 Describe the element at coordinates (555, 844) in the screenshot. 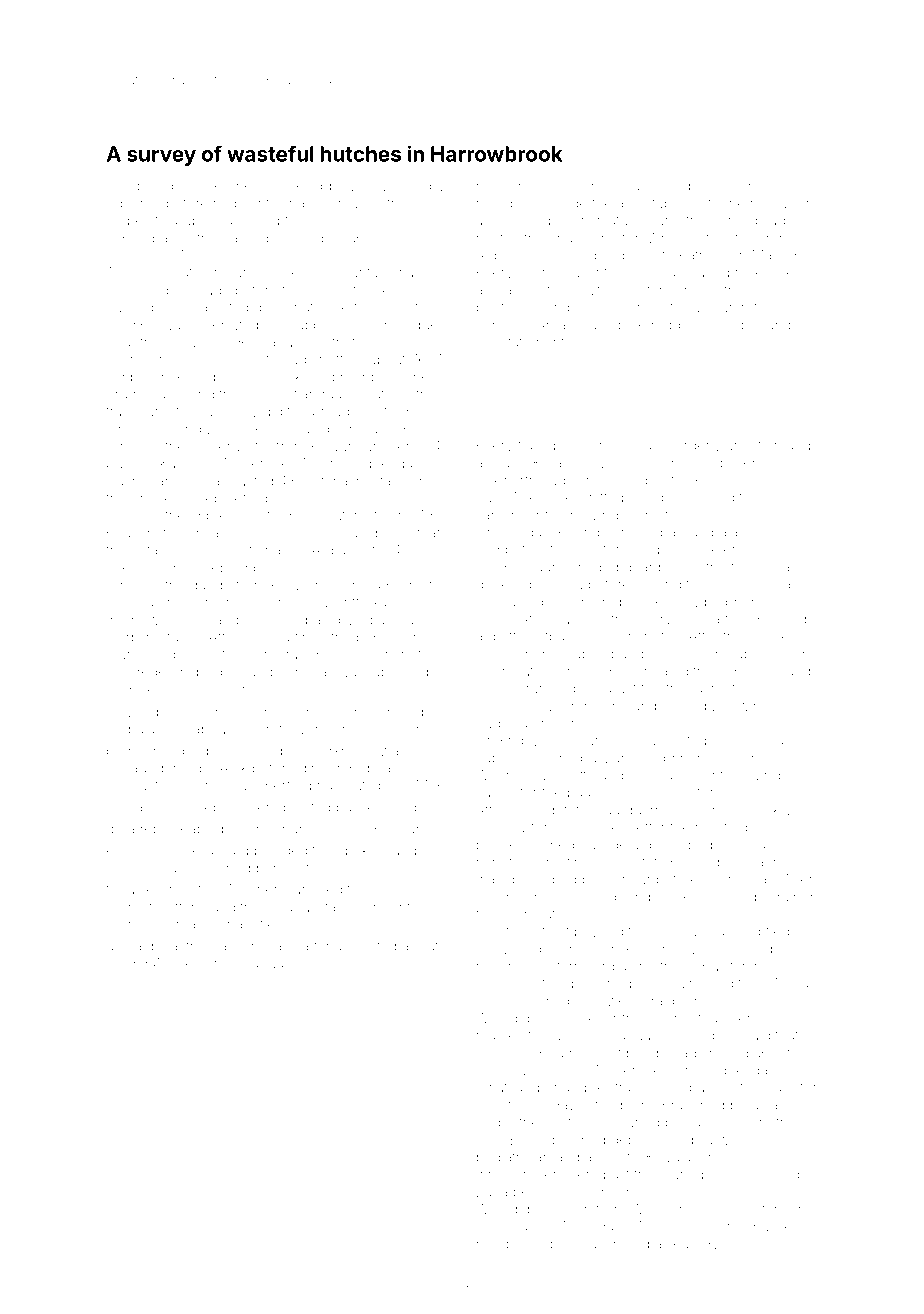

I see `fished` at that location.
